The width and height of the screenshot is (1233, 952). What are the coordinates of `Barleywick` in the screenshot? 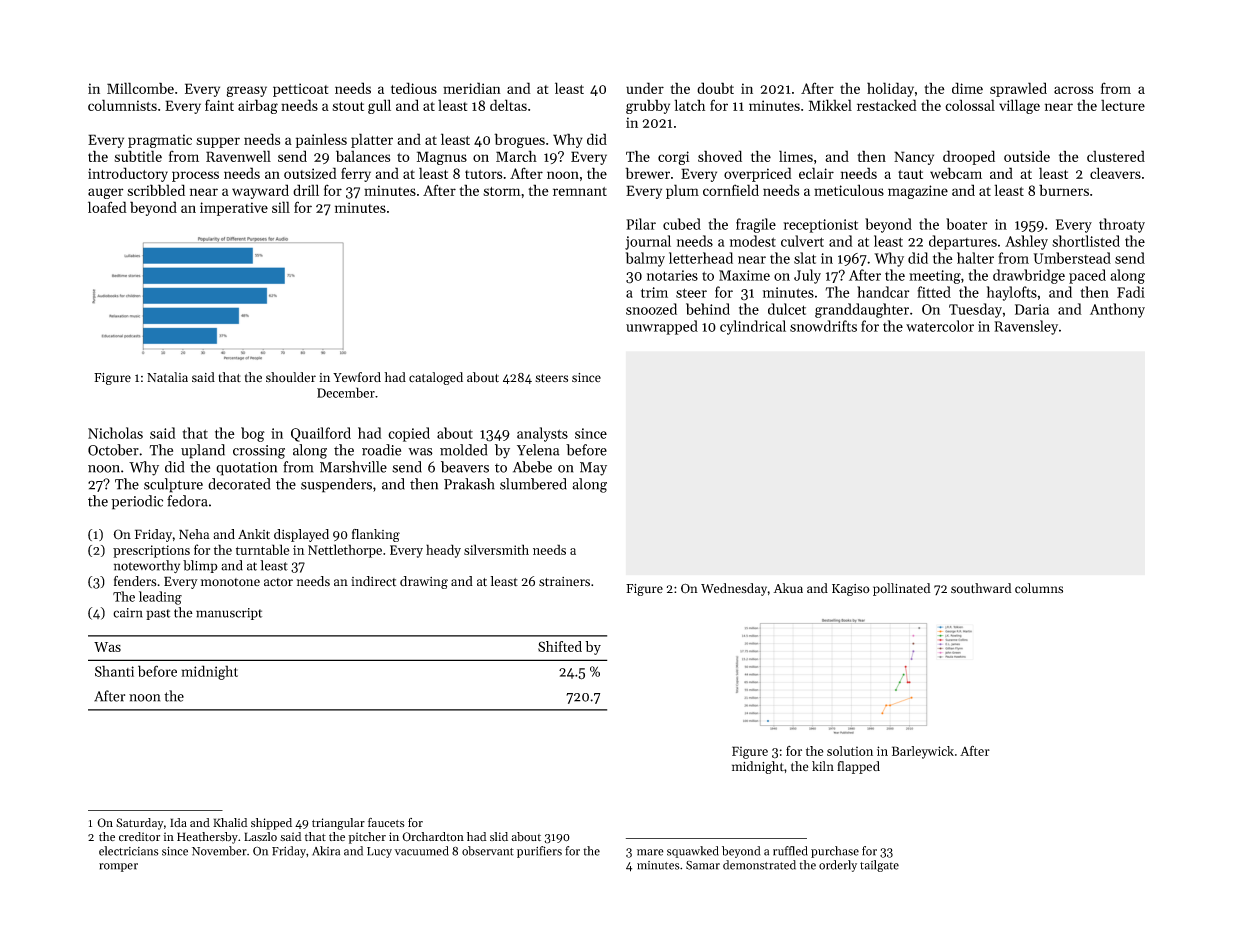 It's located at (923, 752).
